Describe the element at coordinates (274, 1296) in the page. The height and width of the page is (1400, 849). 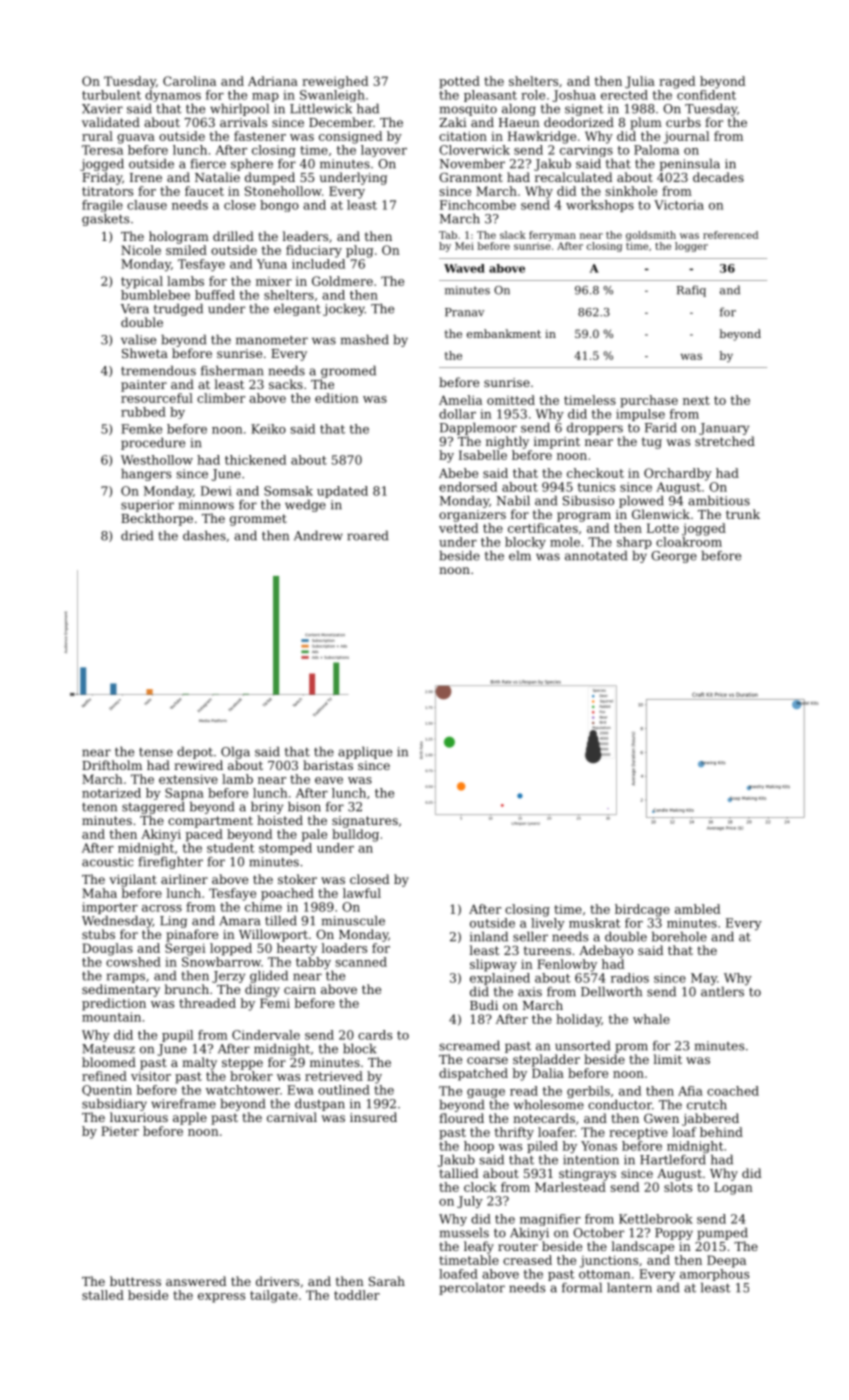
I see `tailgate` at that location.
